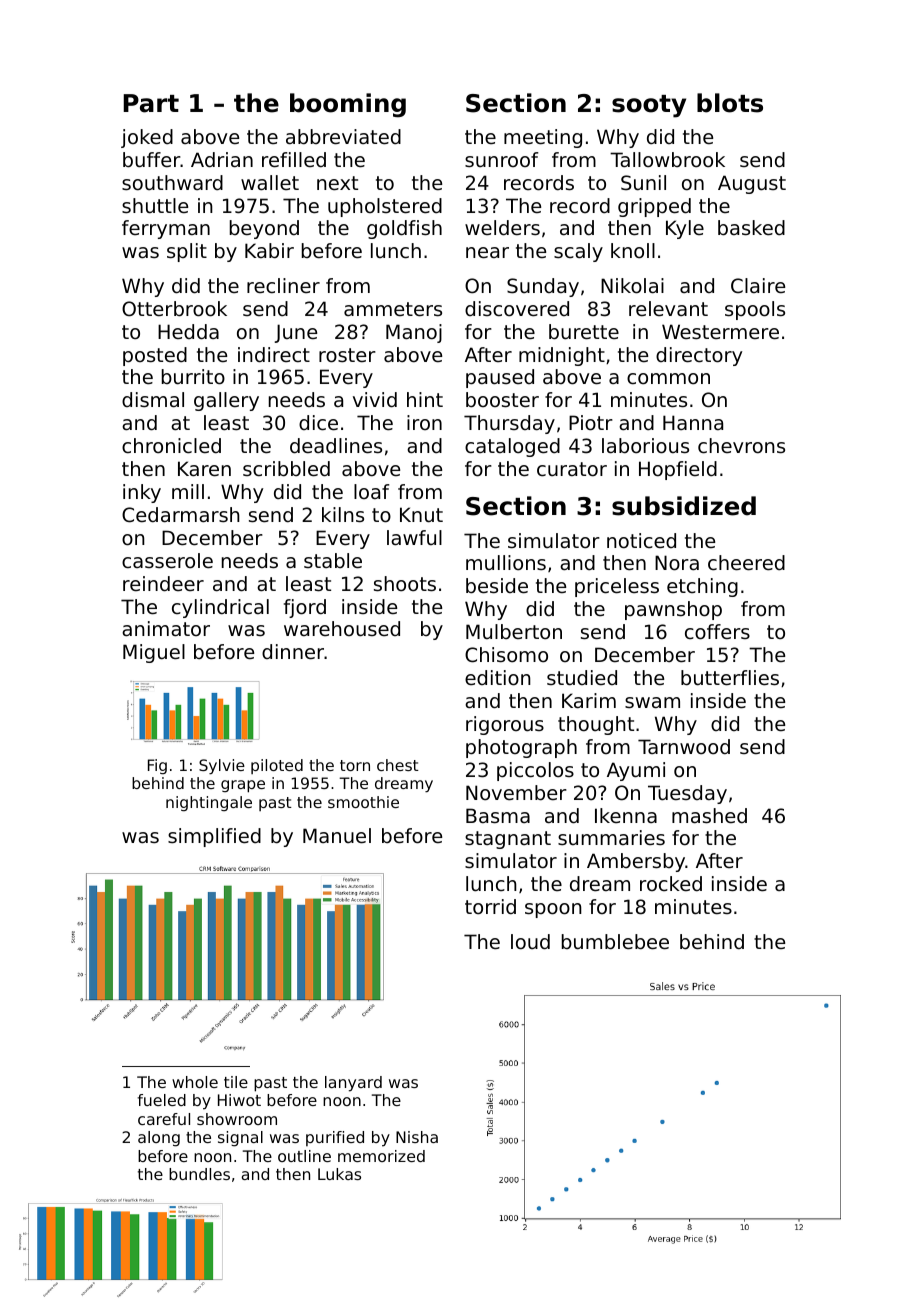 This image has width=908, height=1316. I want to click on spools, so click(755, 310).
